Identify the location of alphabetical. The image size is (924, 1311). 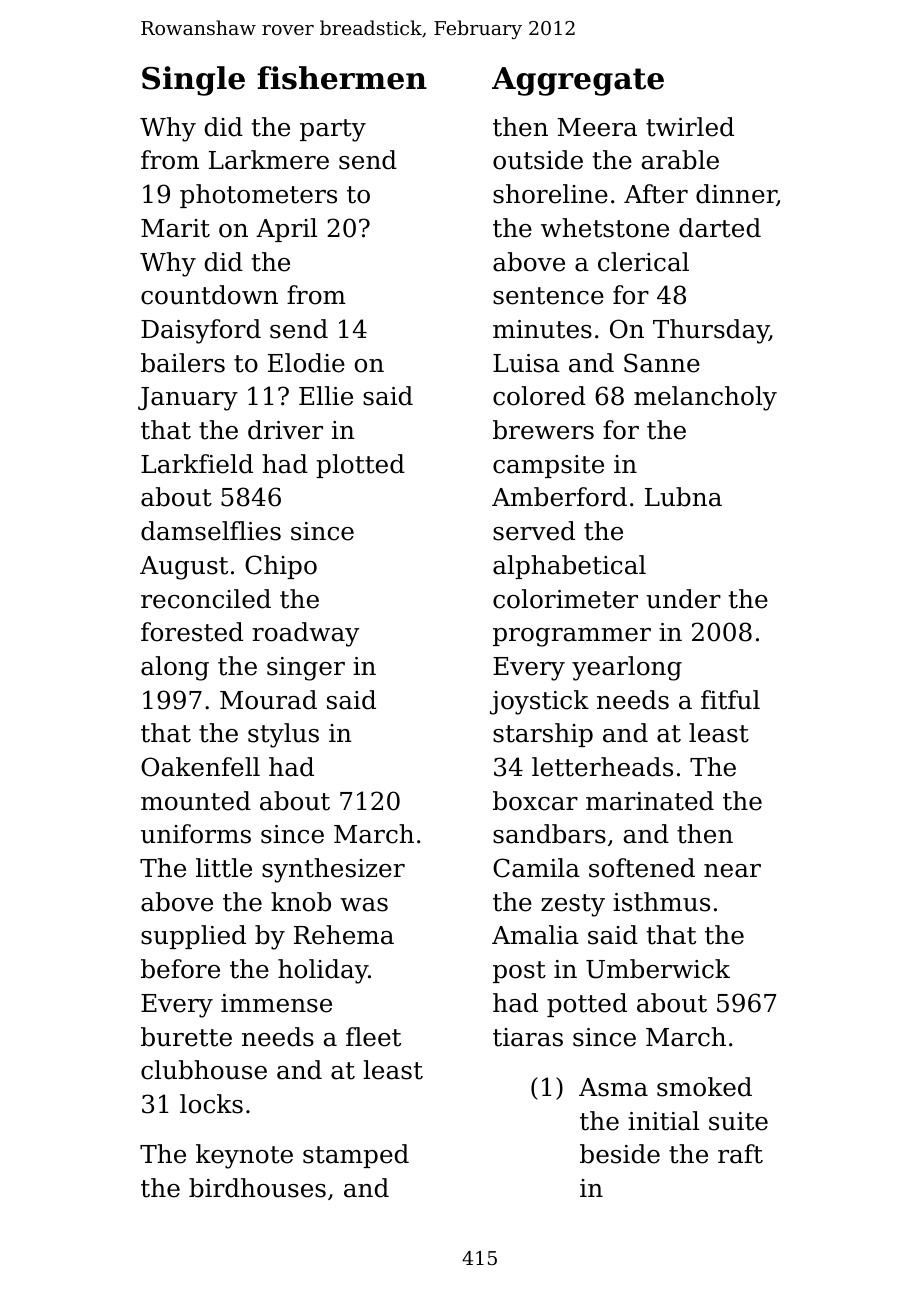
(569, 567).
